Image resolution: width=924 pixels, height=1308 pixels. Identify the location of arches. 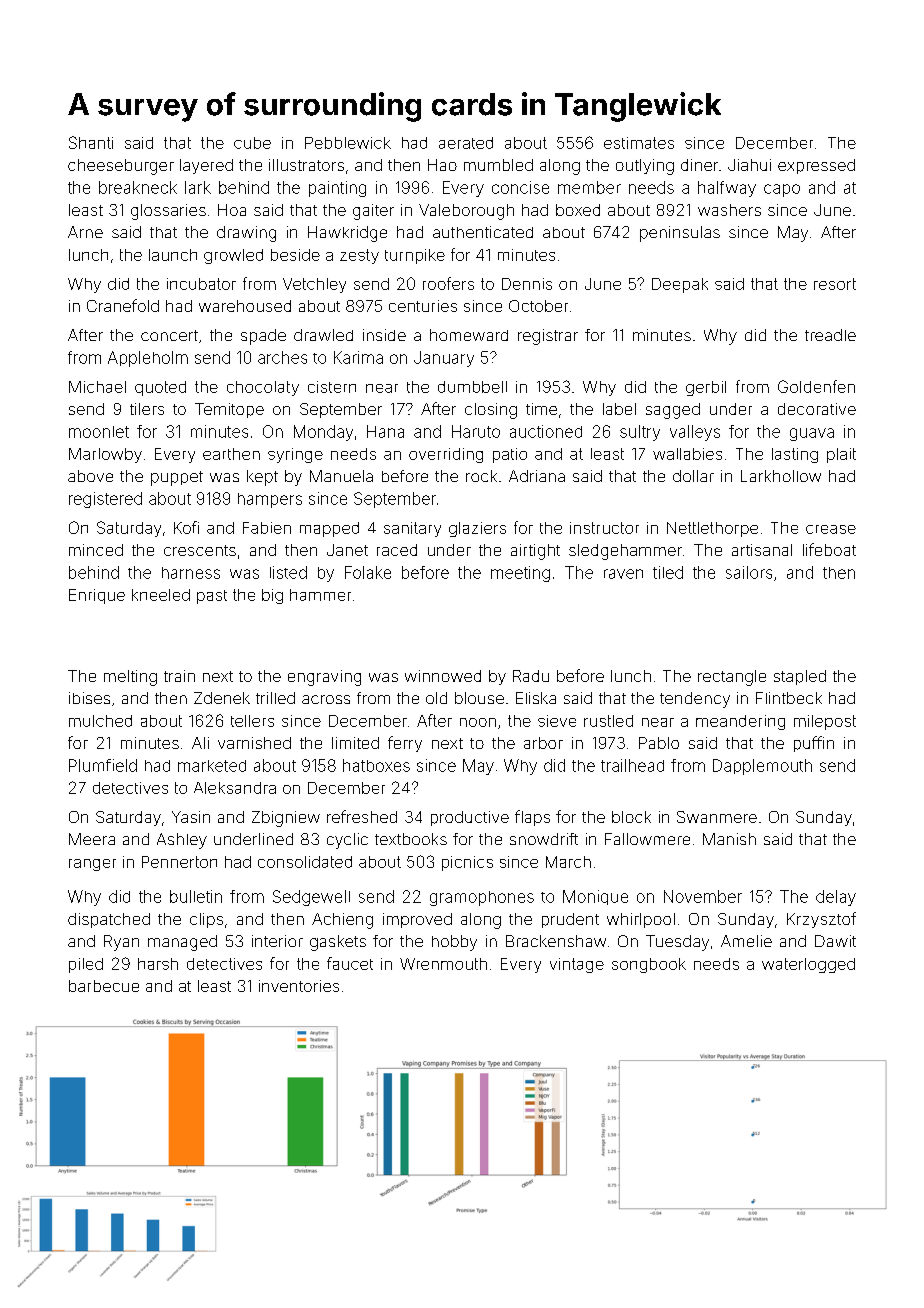
(282, 357).
